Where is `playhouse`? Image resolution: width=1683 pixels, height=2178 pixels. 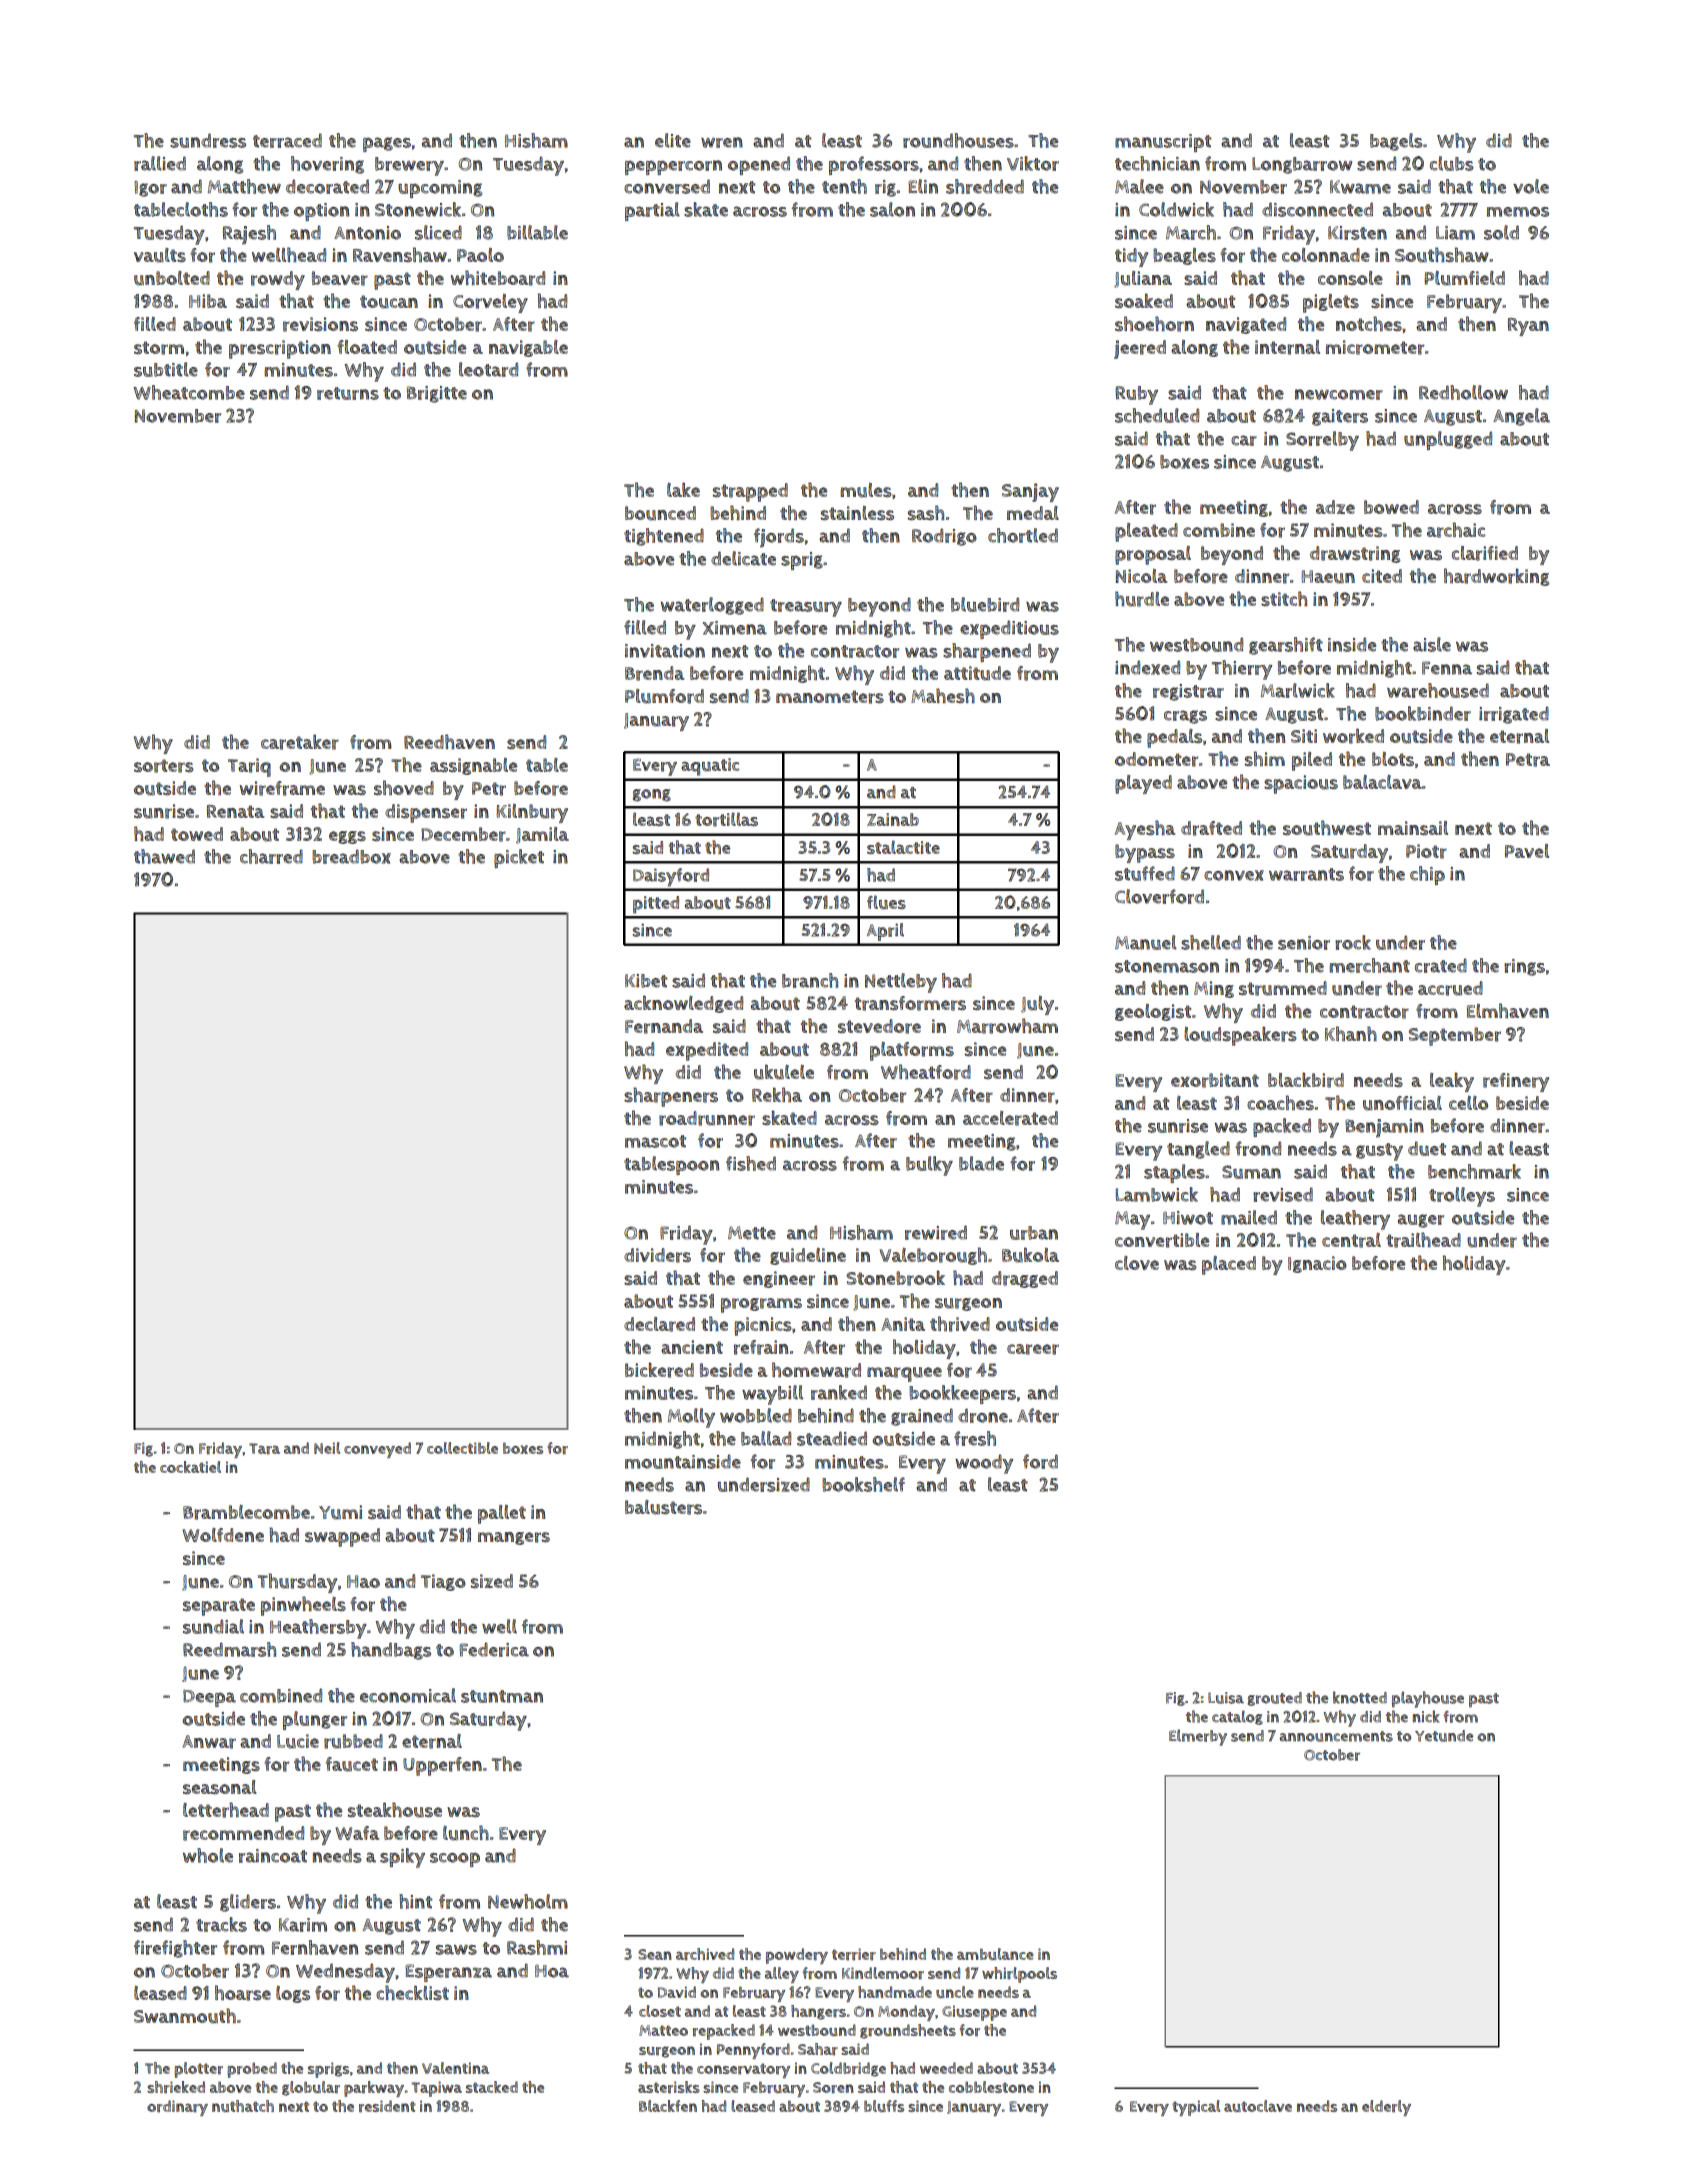
playhouse is located at coordinates (1428, 1699).
